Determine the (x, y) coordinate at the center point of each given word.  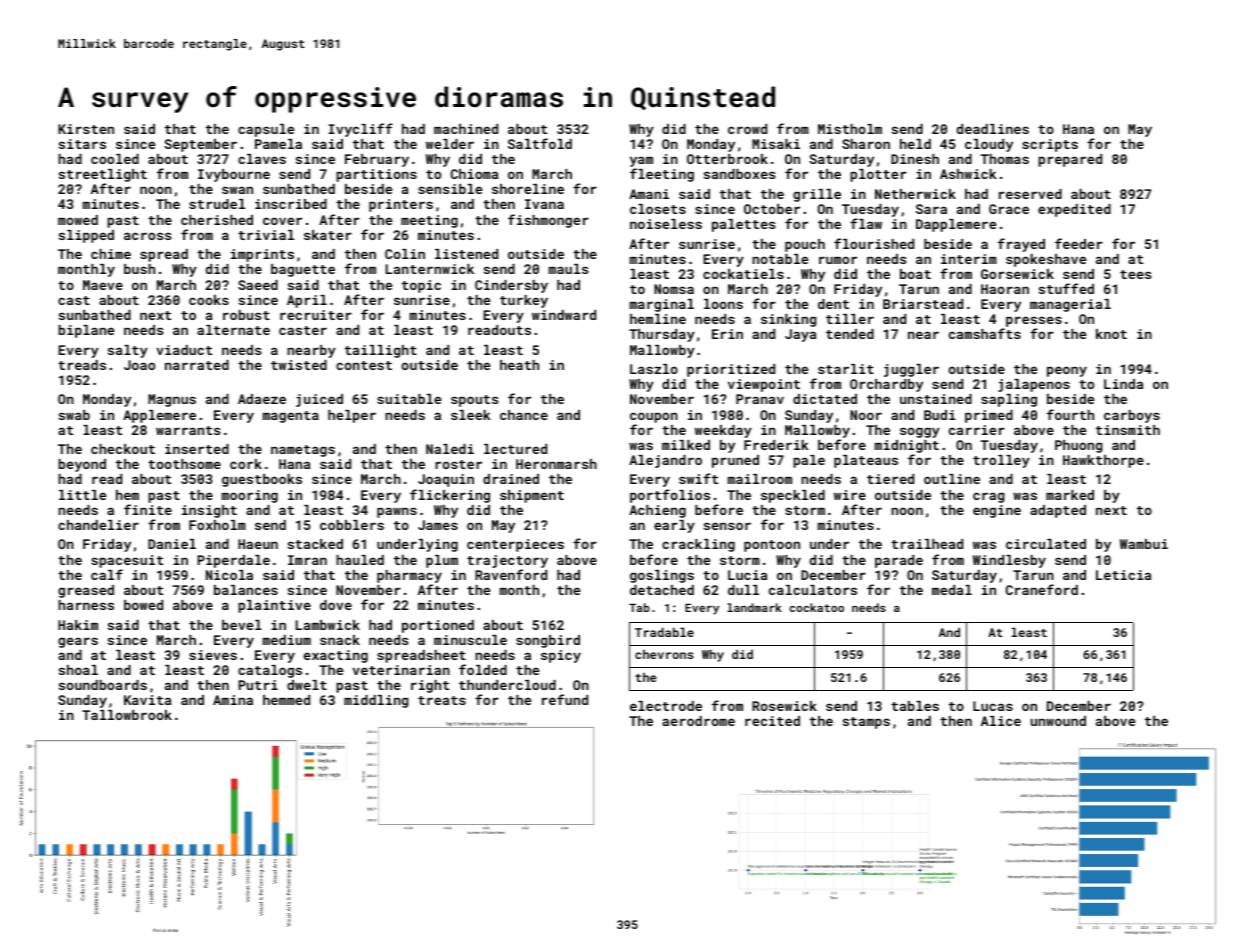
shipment (532, 496)
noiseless (666, 224)
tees (1136, 274)
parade (899, 561)
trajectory (507, 561)
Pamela (278, 144)
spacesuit (127, 561)
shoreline (528, 189)
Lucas (993, 706)
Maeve (103, 285)
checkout (123, 449)
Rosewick (784, 706)
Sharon (866, 144)
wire (850, 495)
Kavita (147, 700)
